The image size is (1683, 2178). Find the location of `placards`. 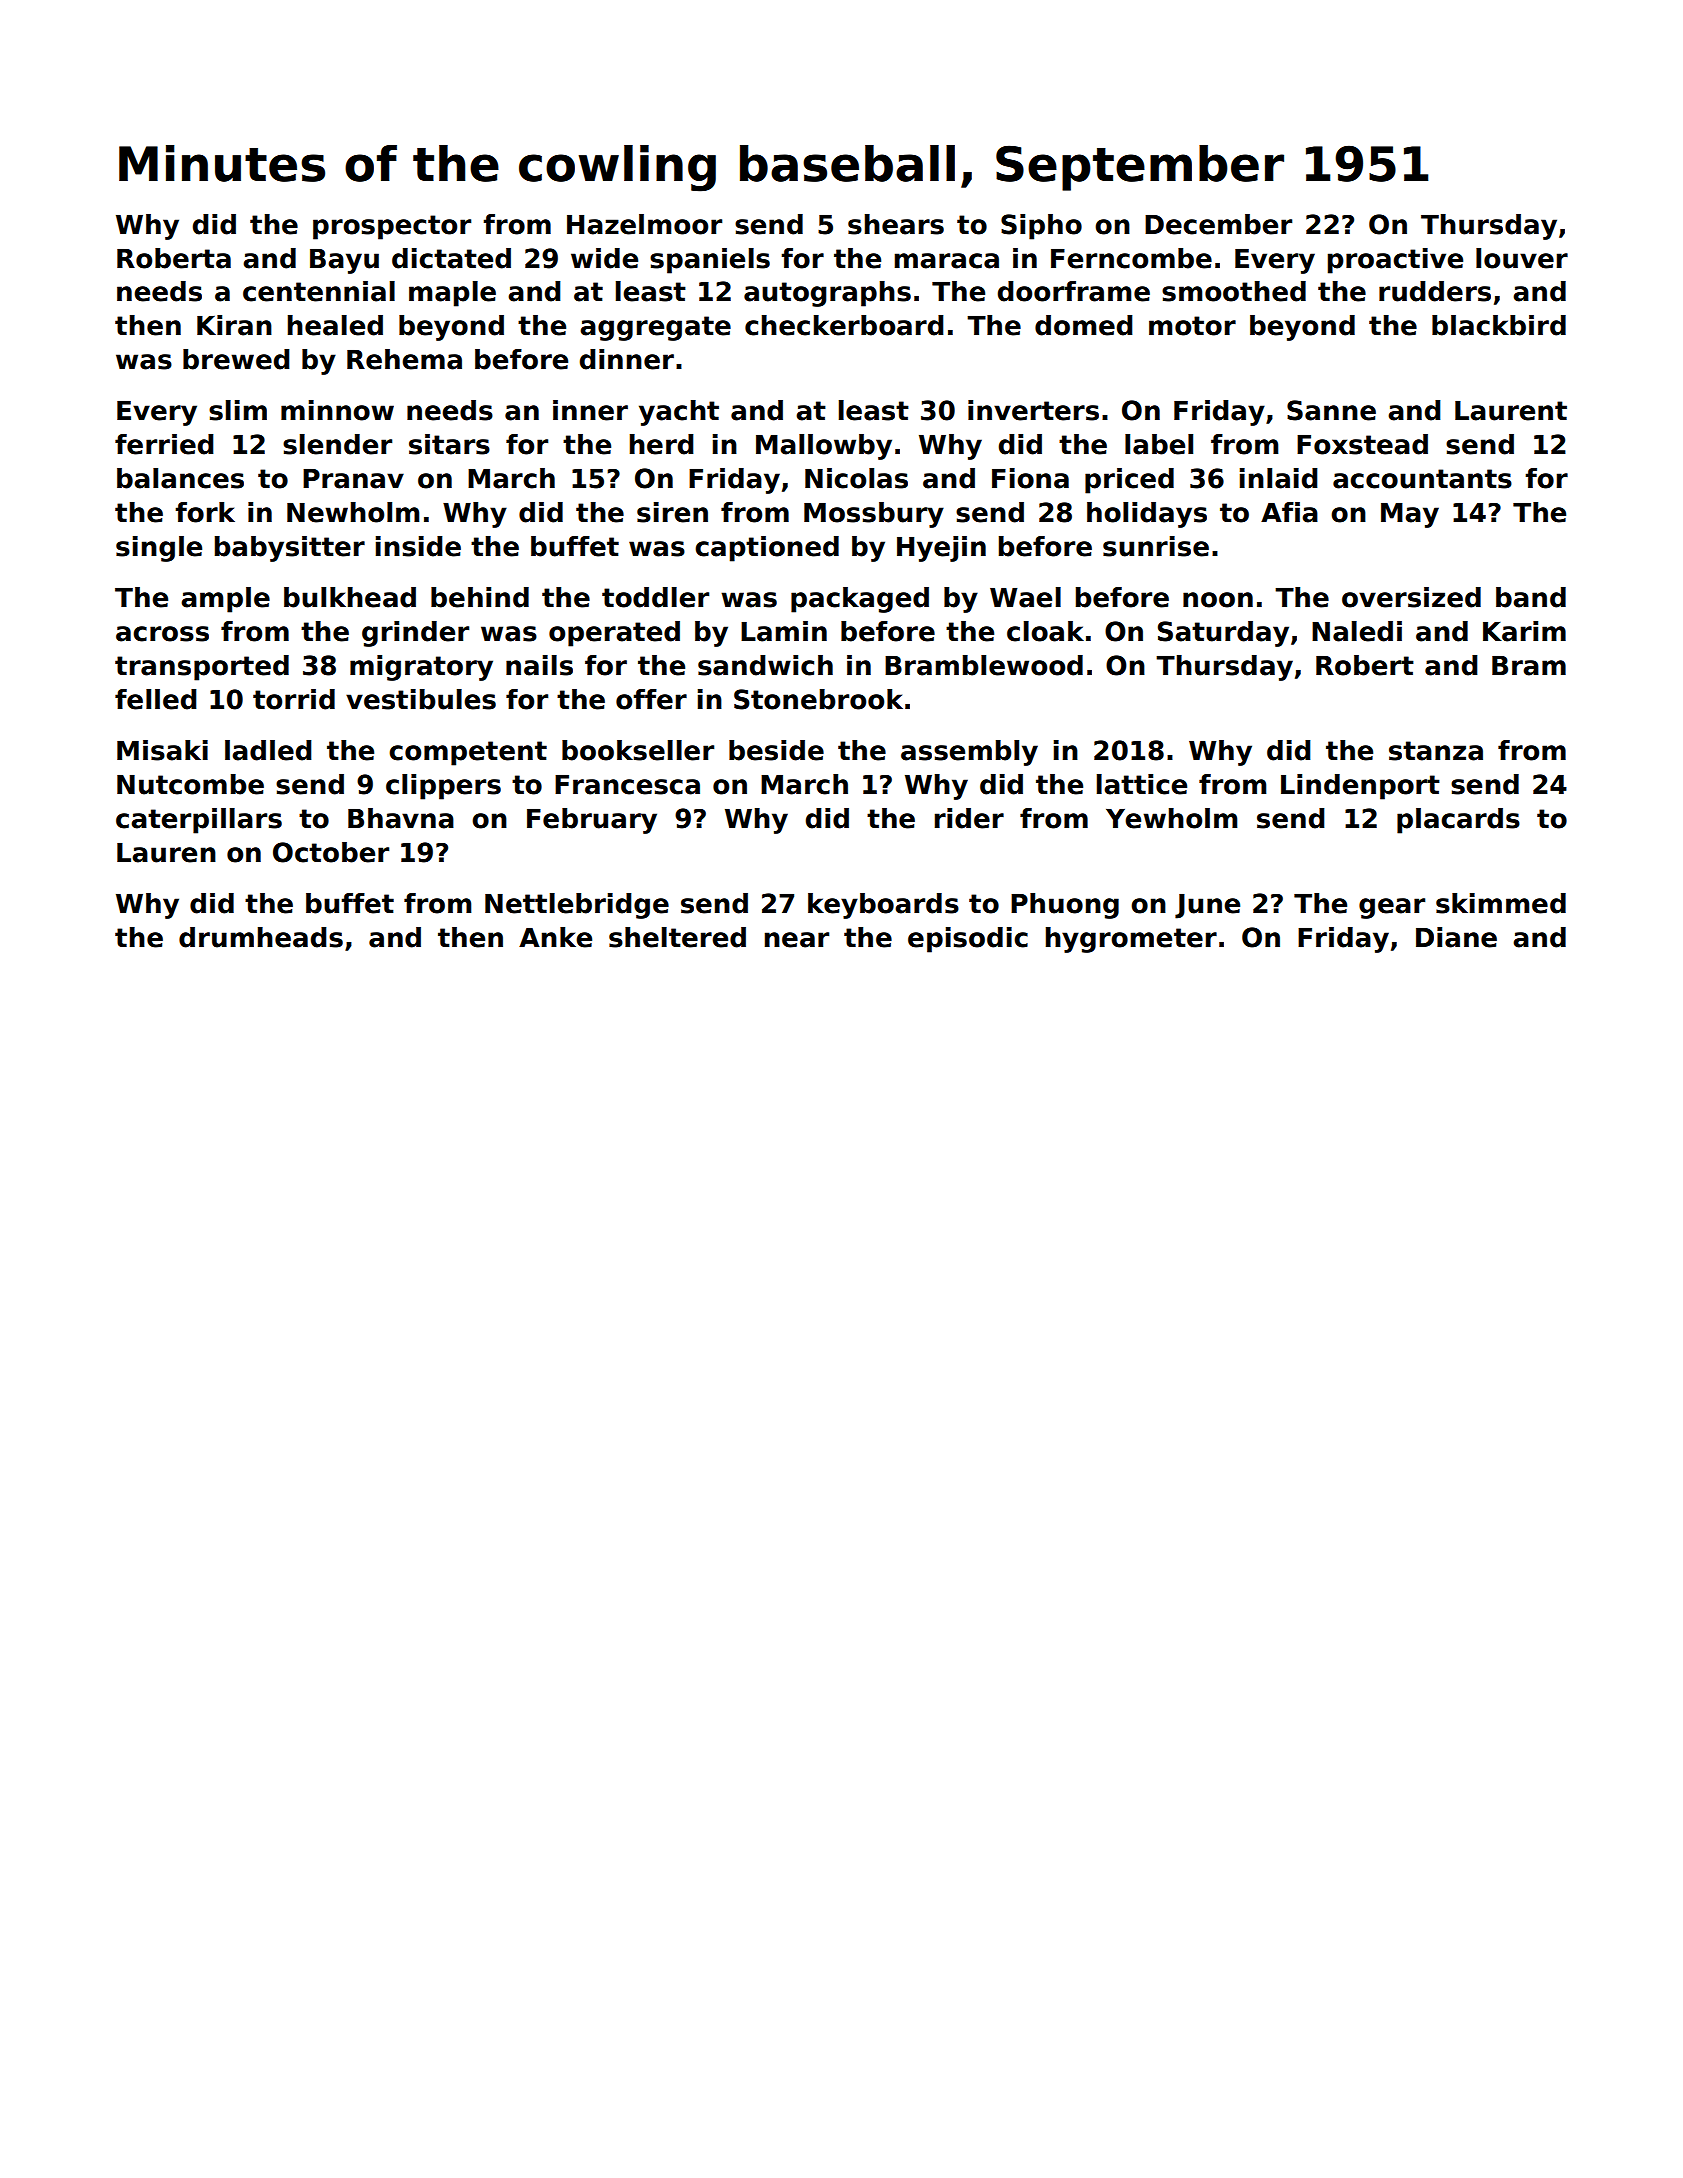

placards is located at coordinates (1458, 821).
